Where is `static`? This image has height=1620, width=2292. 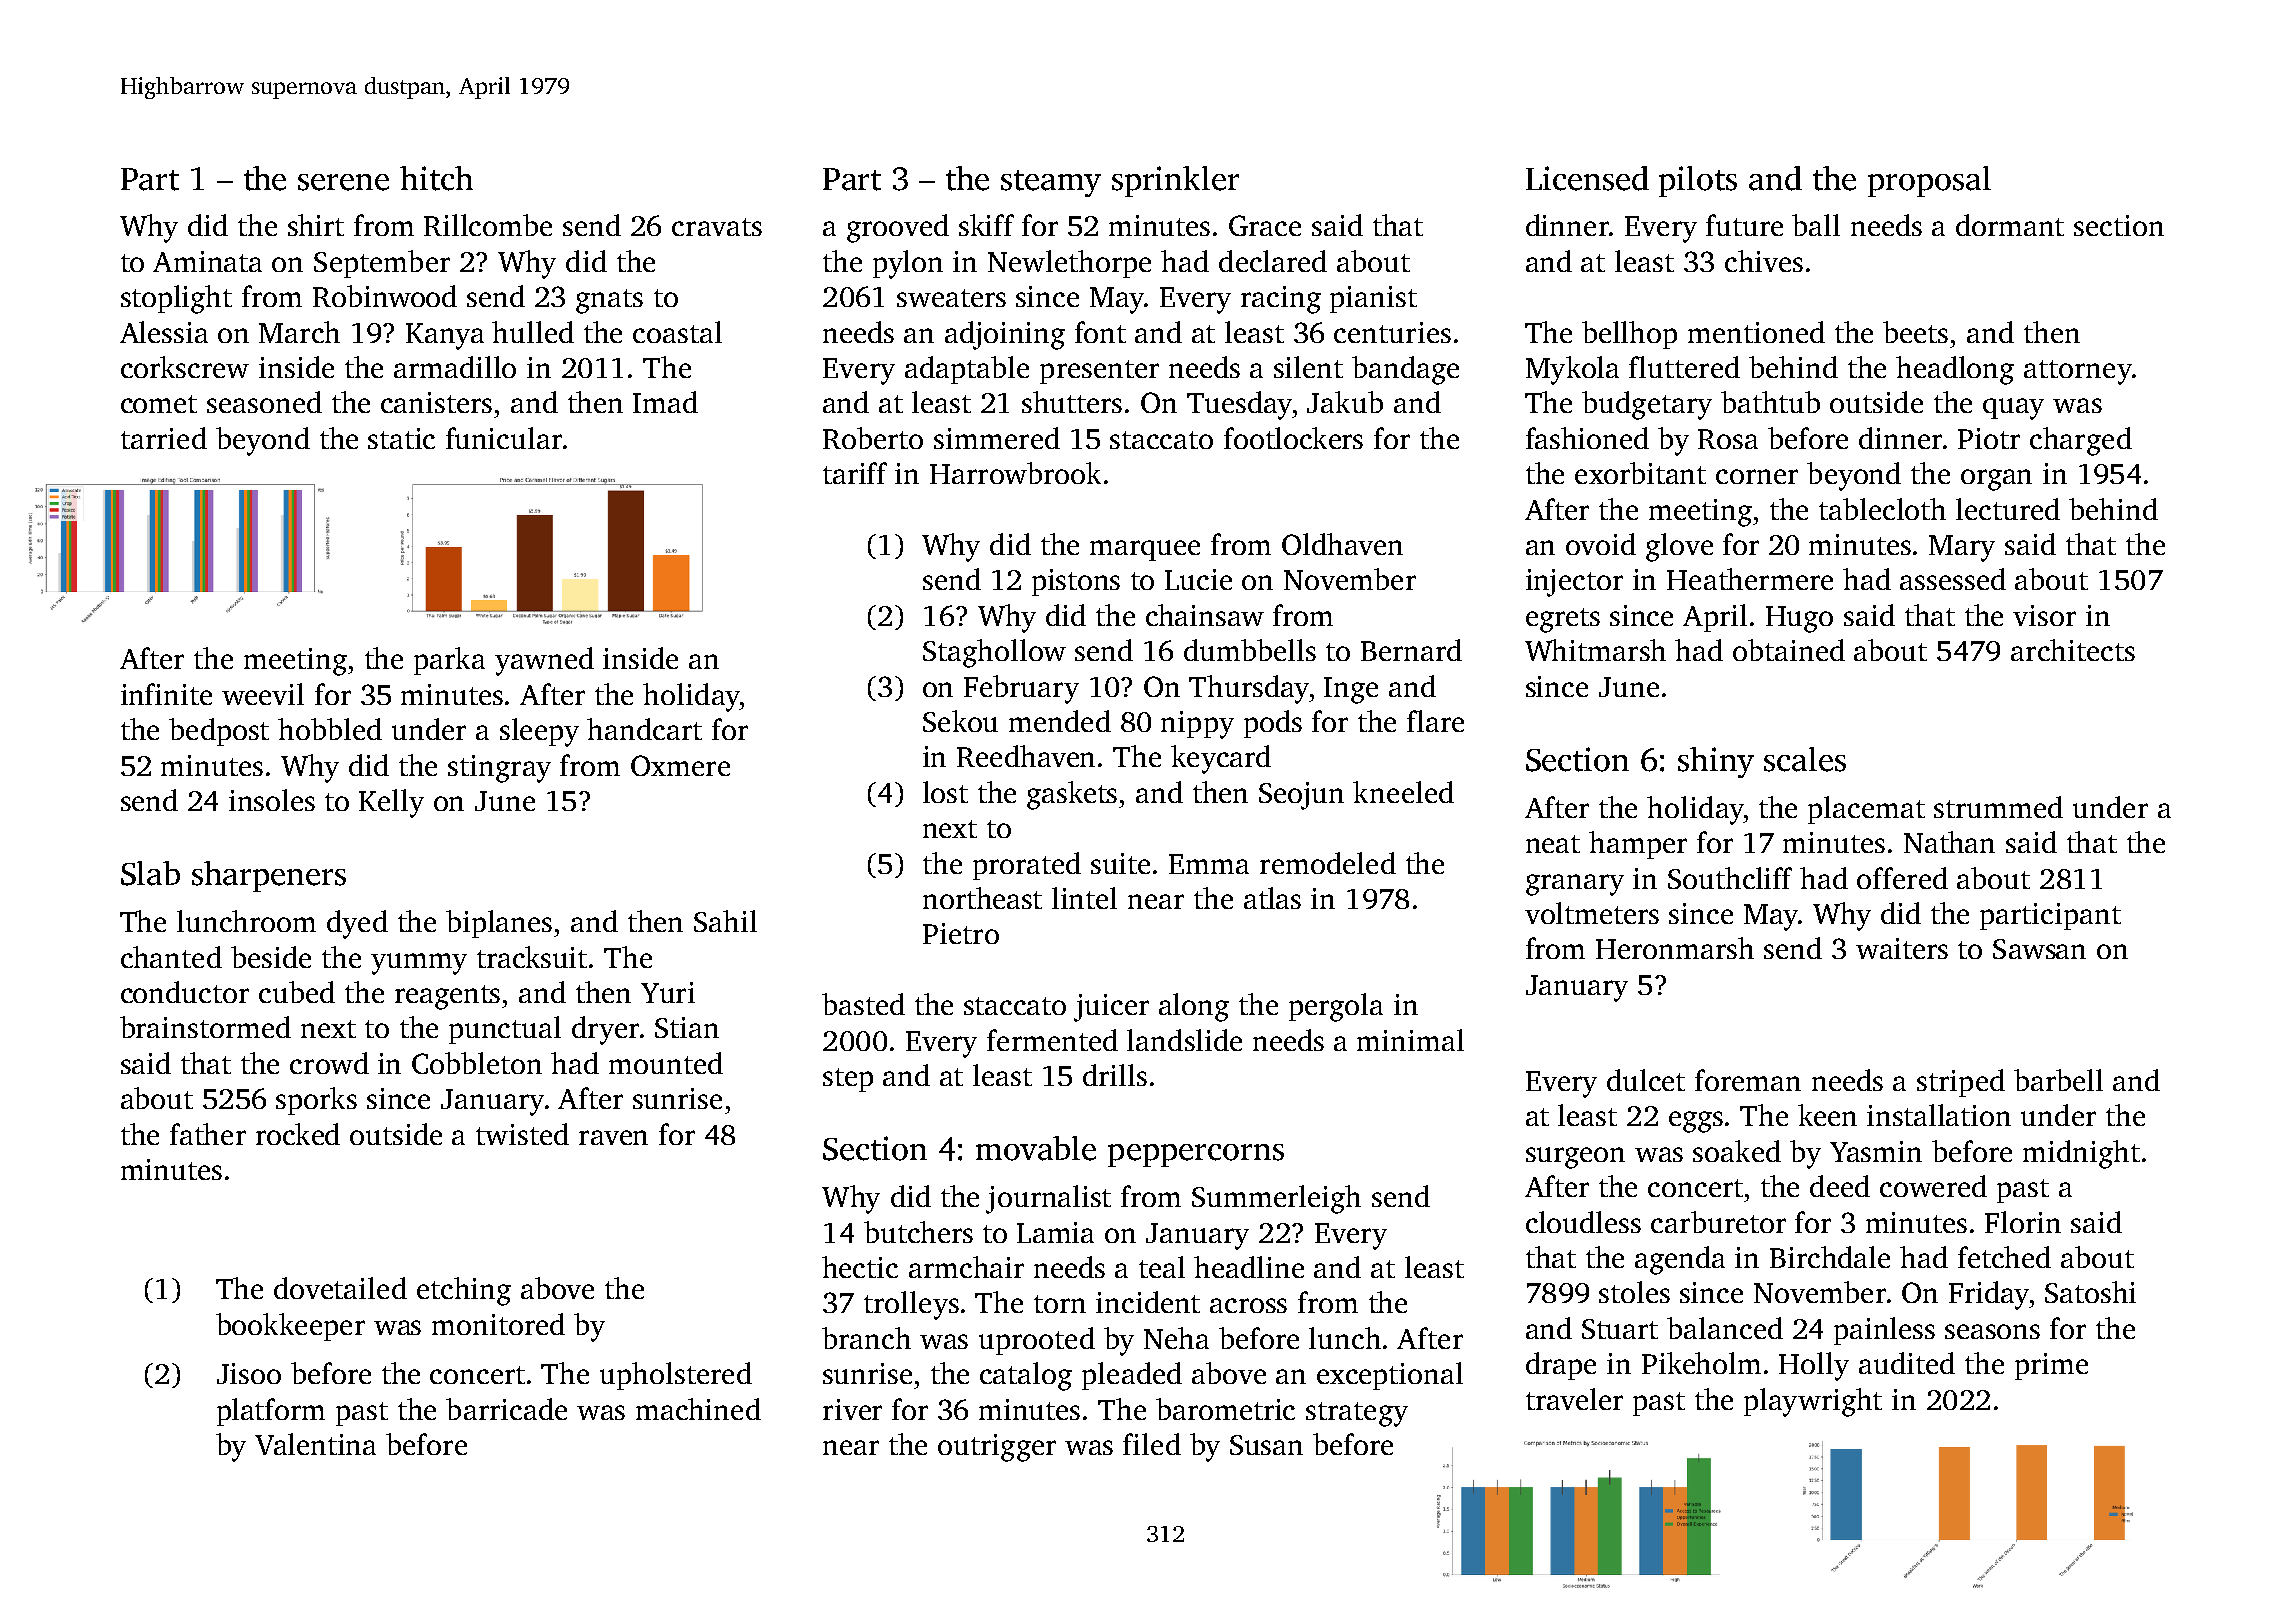 static is located at coordinates (401, 438).
